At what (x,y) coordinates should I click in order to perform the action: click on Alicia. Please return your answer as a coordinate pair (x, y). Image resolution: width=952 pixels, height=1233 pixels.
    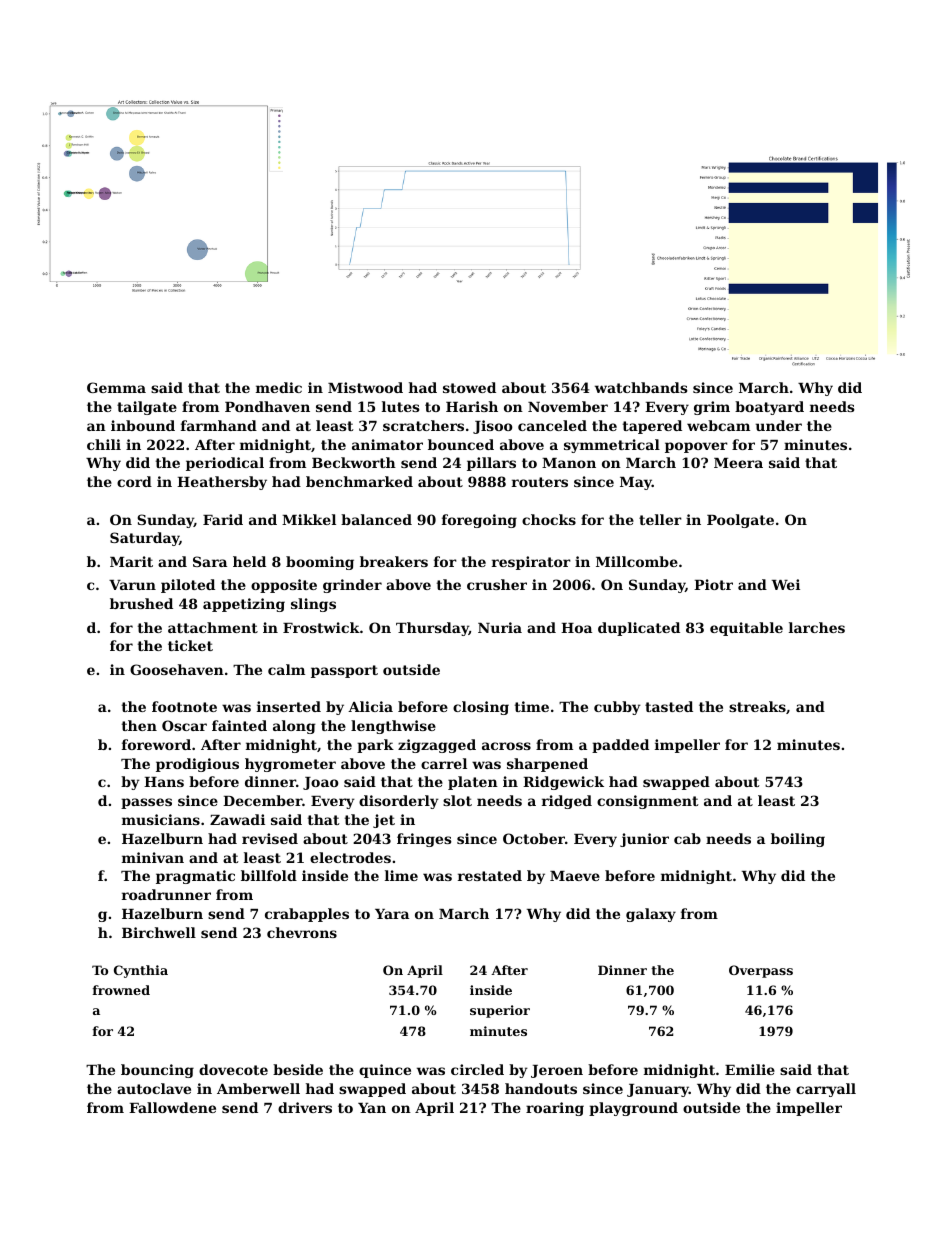
    Looking at the image, I should click on (370, 706).
